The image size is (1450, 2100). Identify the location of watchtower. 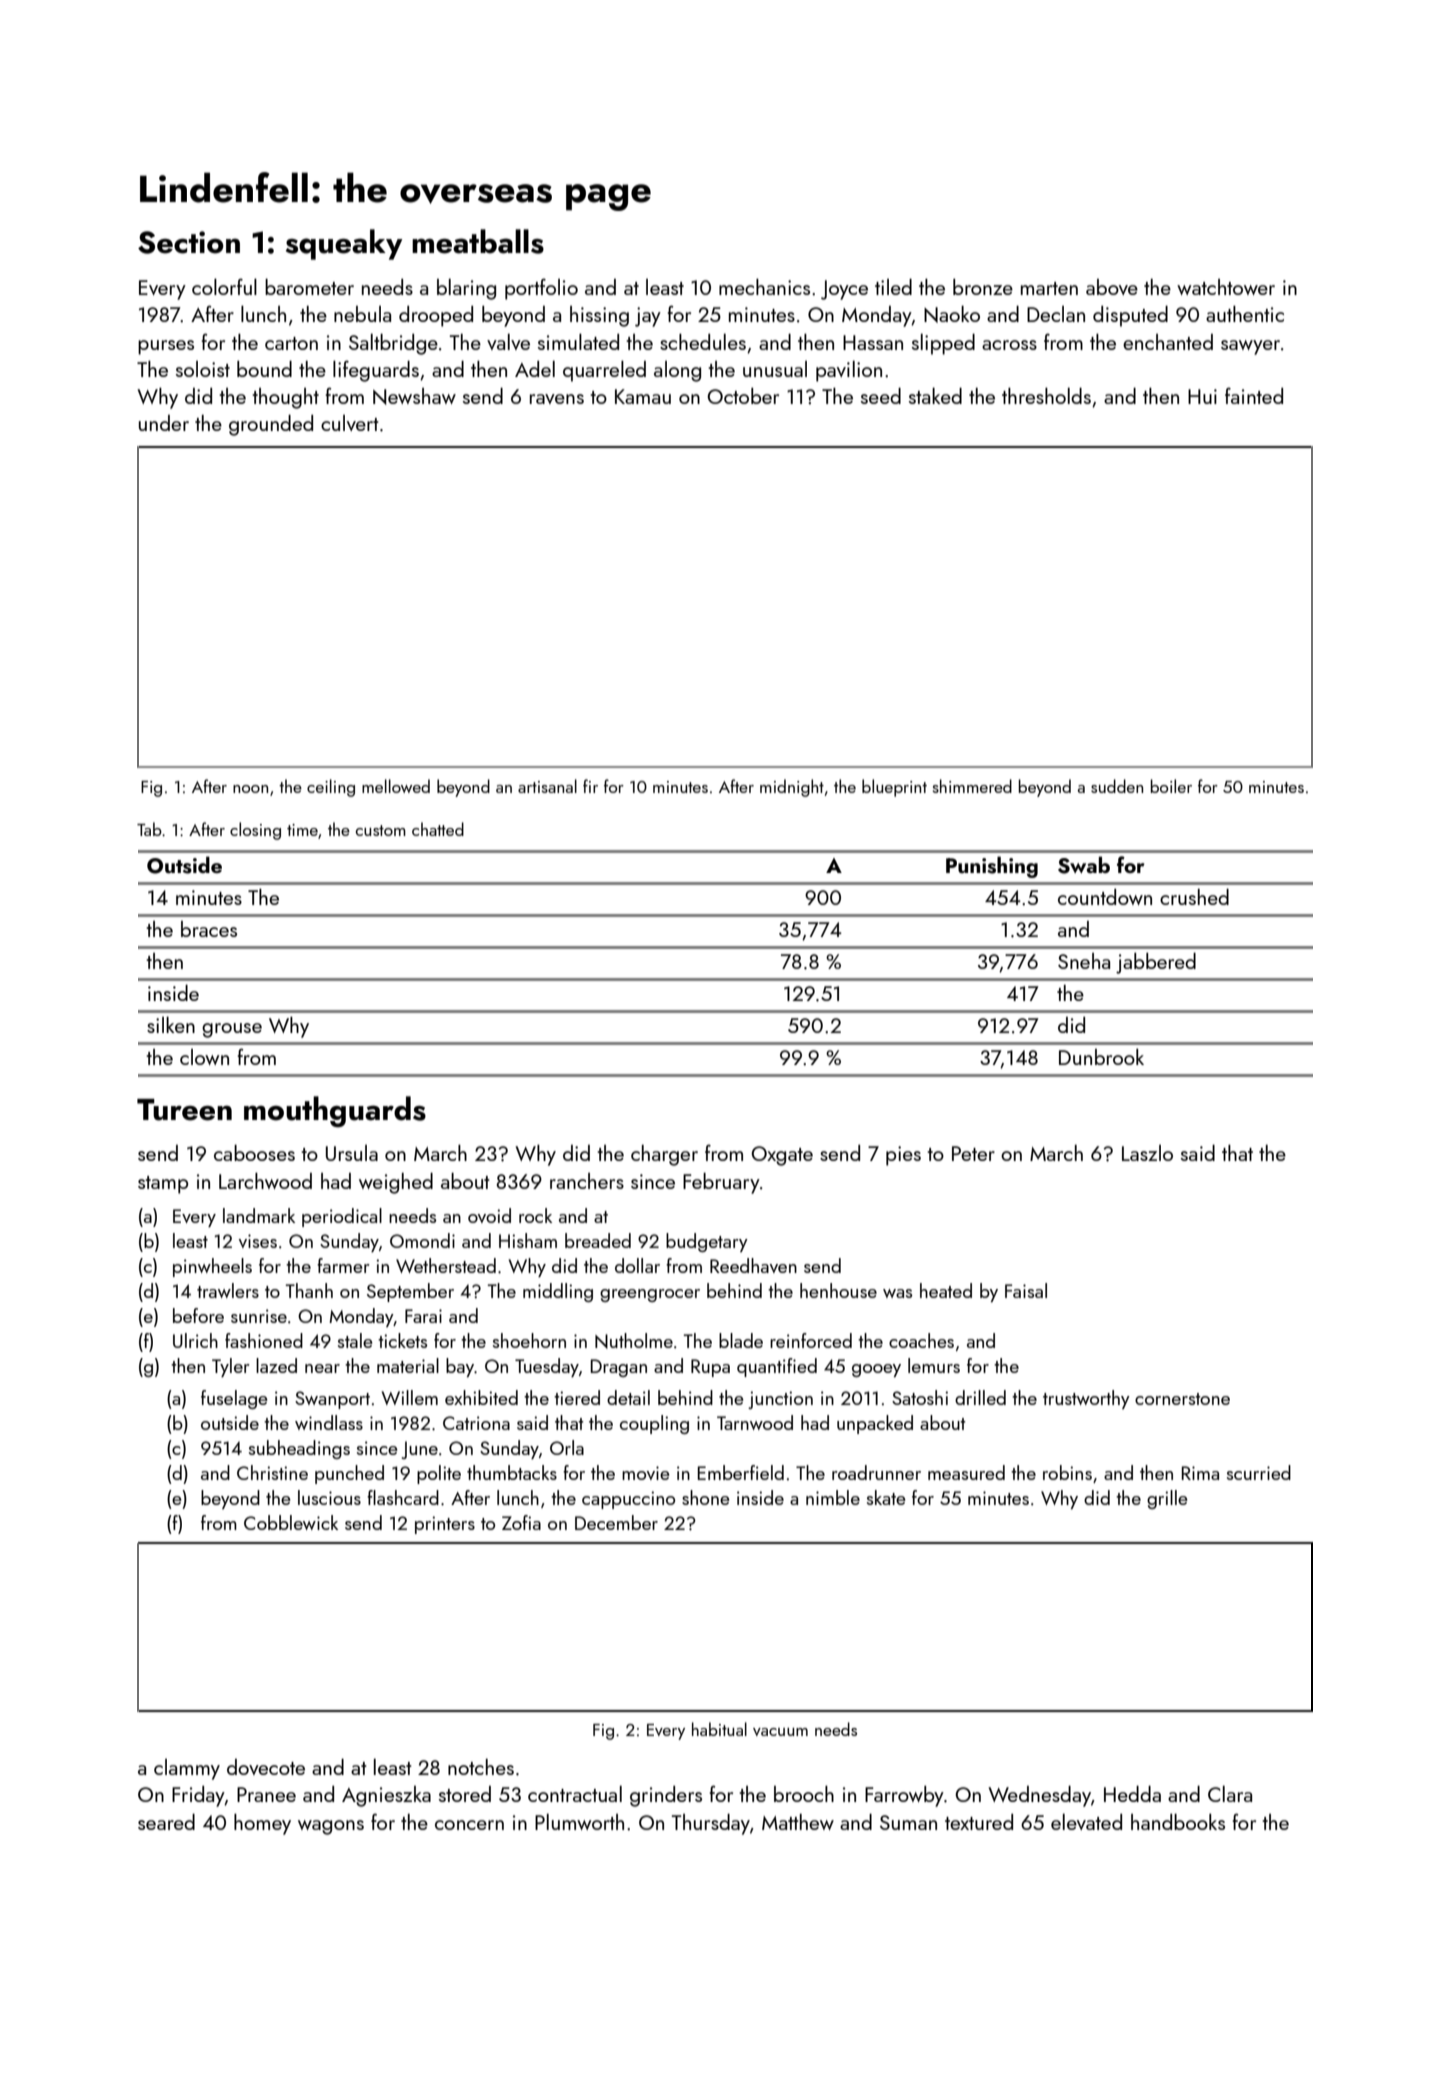
(1226, 287).
